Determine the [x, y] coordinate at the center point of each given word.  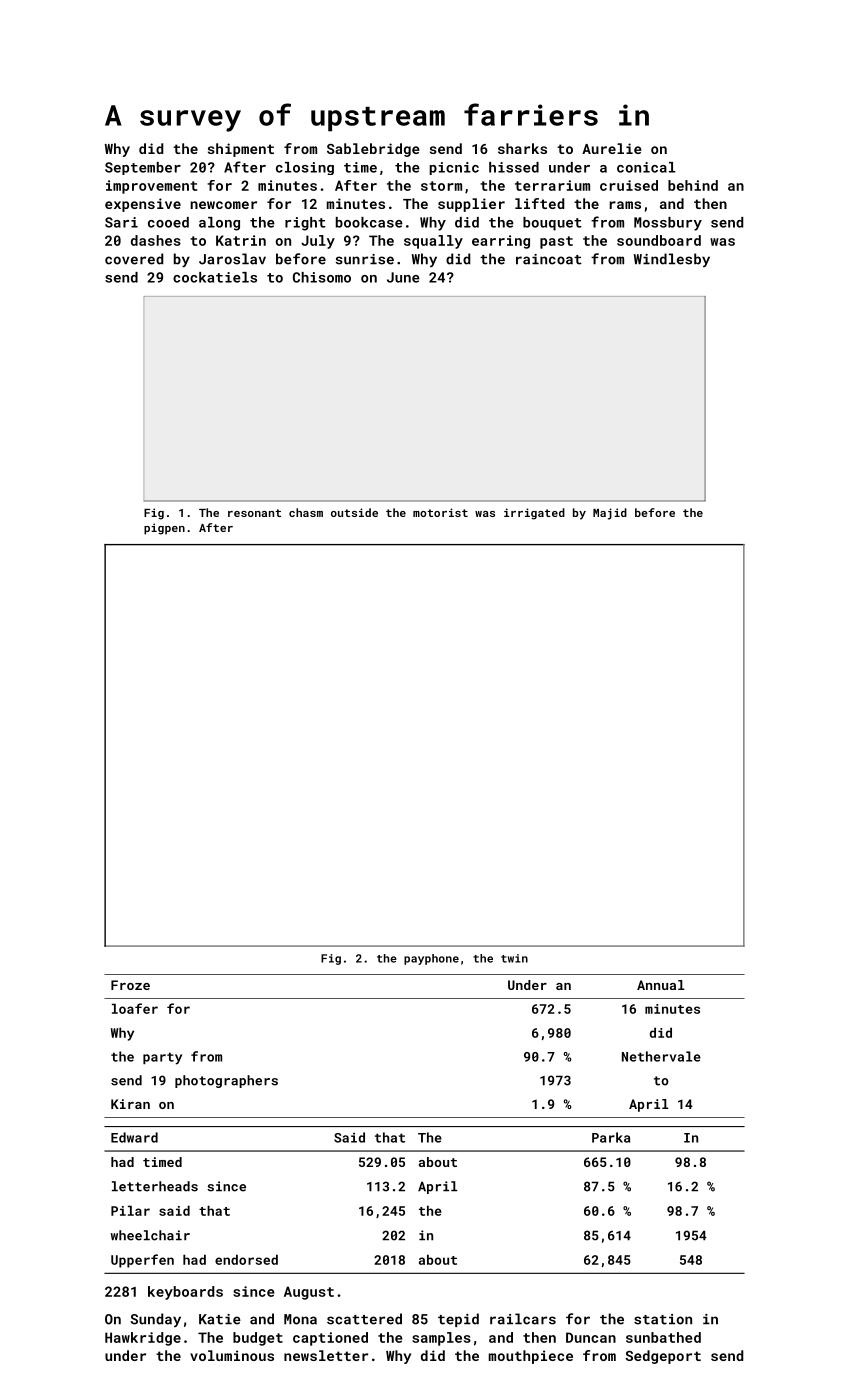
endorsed [246, 1259]
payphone [431, 959]
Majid [610, 514]
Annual [661, 985]
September [143, 168]
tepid [458, 1320]
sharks [522, 148]
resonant [254, 513]
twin [514, 958]
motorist [440, 512]
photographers [226, 1081]
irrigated [534, 514]
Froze [130, 985]
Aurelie [612, 148]
